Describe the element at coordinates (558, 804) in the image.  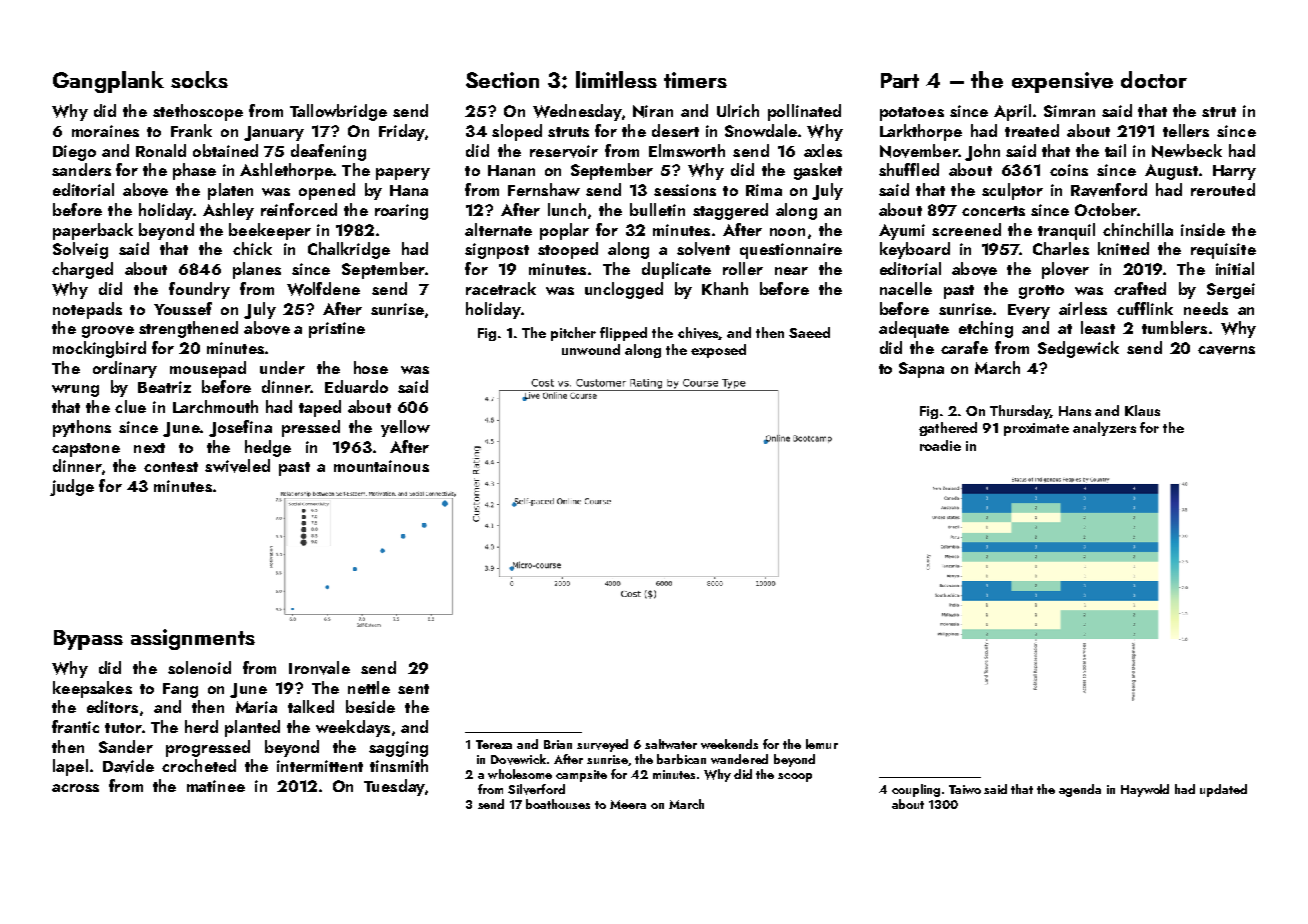
I see `boathouses` at that location.
